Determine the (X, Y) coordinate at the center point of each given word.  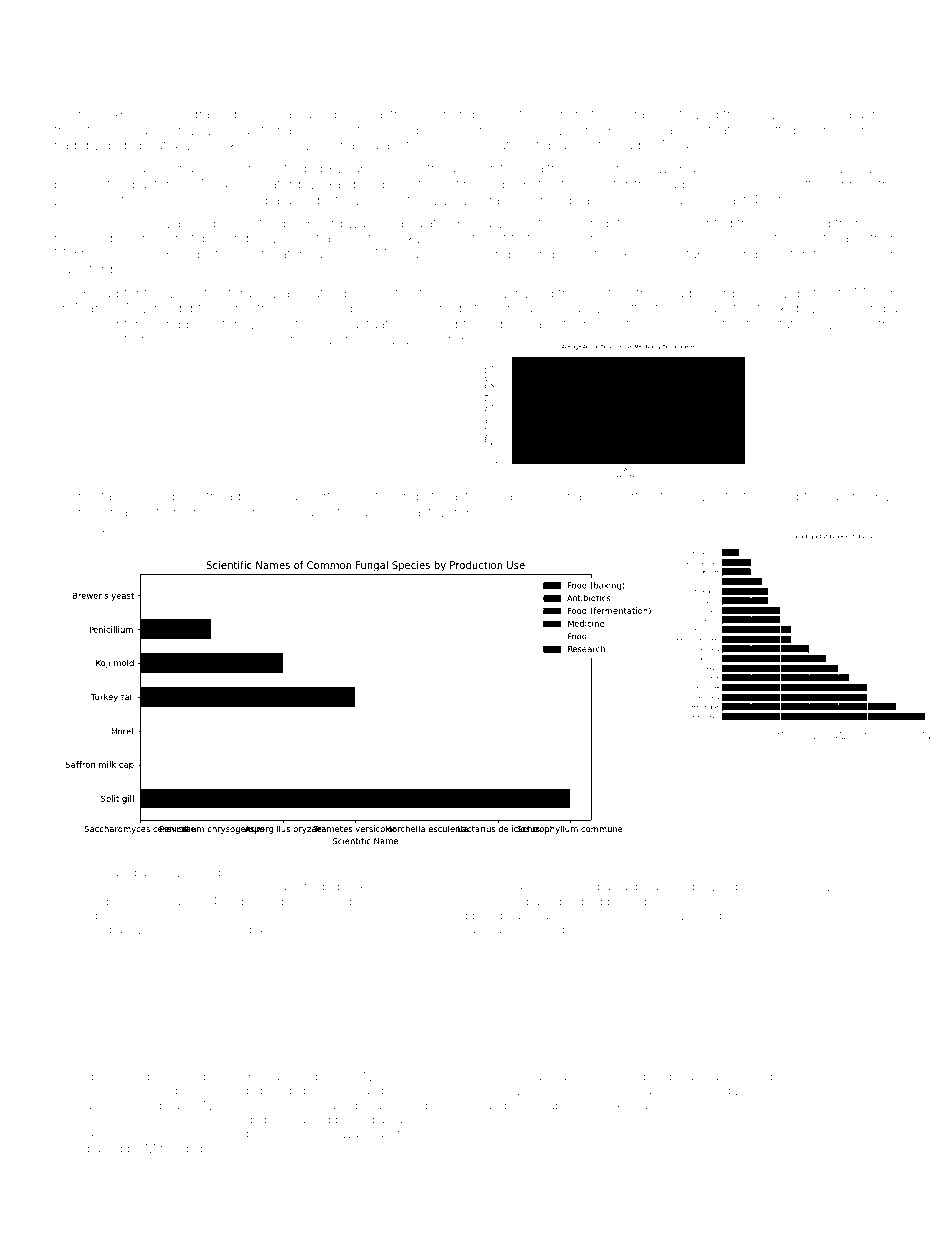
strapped (336, 239)
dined (652, 324)
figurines (232, 873)
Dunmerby (801, 887)
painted (710, 224)
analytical (423, 1121)
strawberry (87, 340)
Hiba (598, 886)
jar (836, 497)
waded (320, 886)
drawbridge (720, 888)
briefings (266, 902)
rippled (272, 1091)
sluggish (109, 224)
